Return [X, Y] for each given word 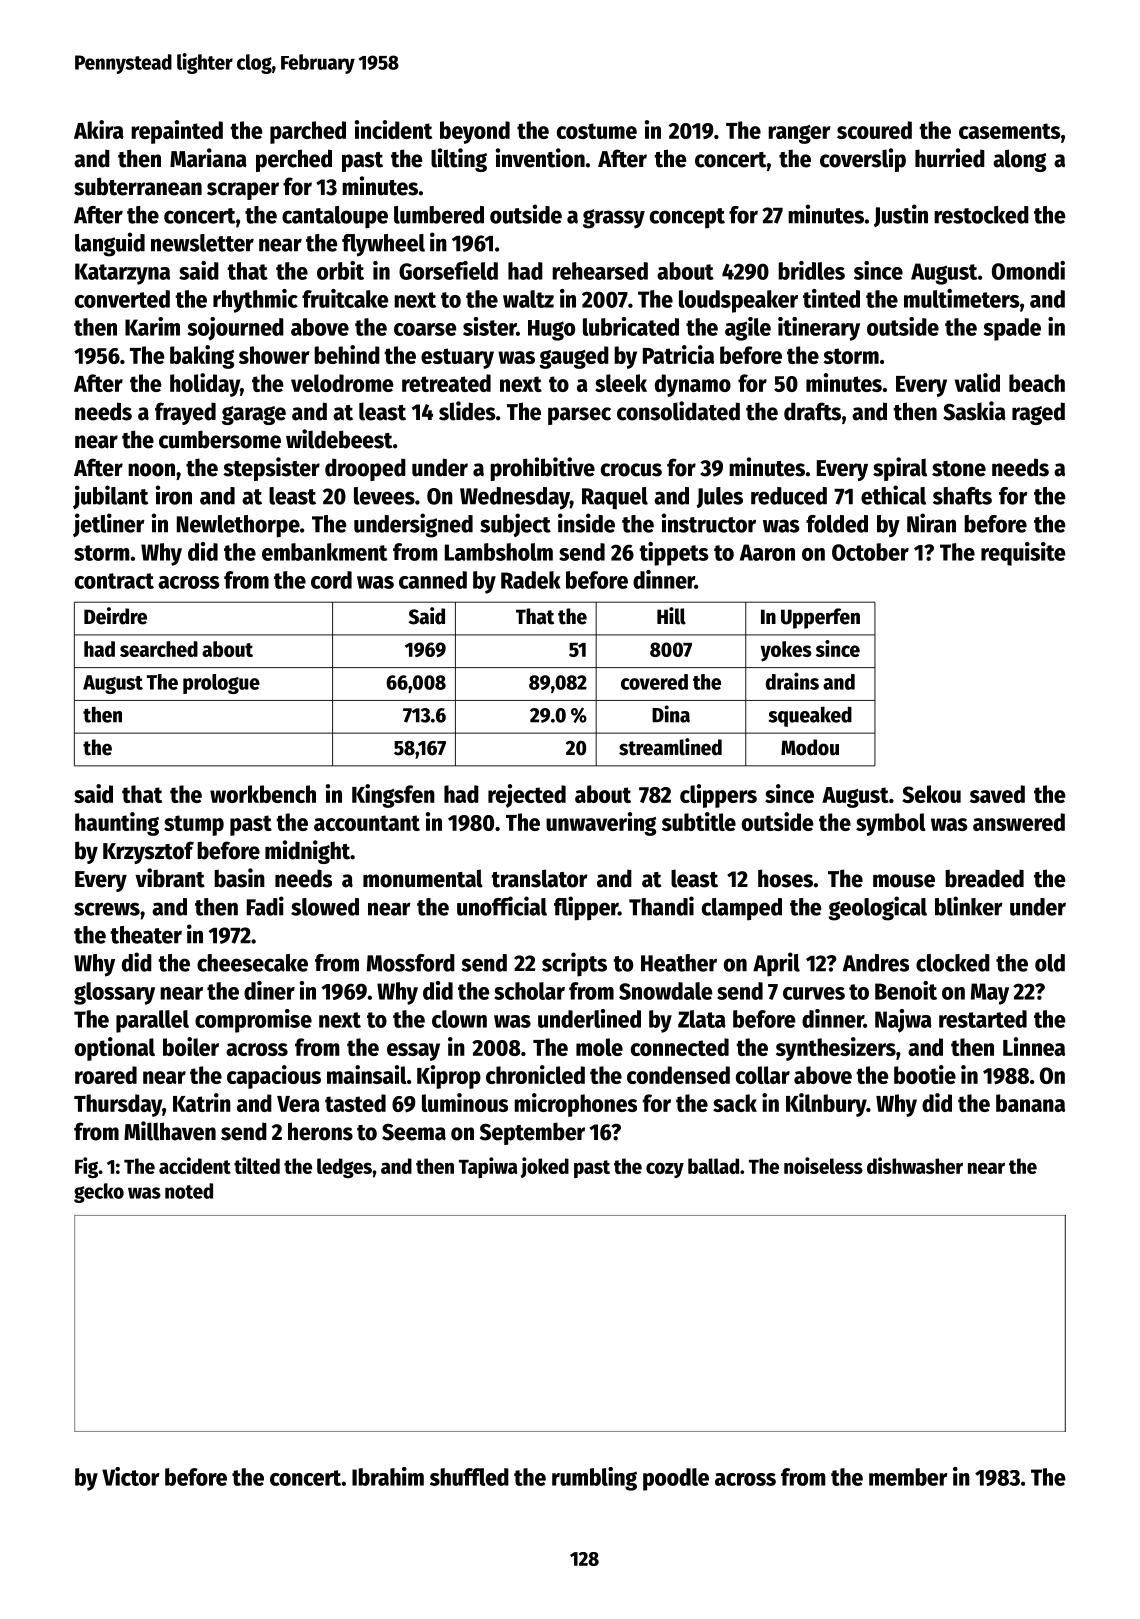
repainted [177, 132]
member [908, 1477]
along [1019, 160]
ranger [799, 134]
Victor [131, 1476]
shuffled [469, 1477]
